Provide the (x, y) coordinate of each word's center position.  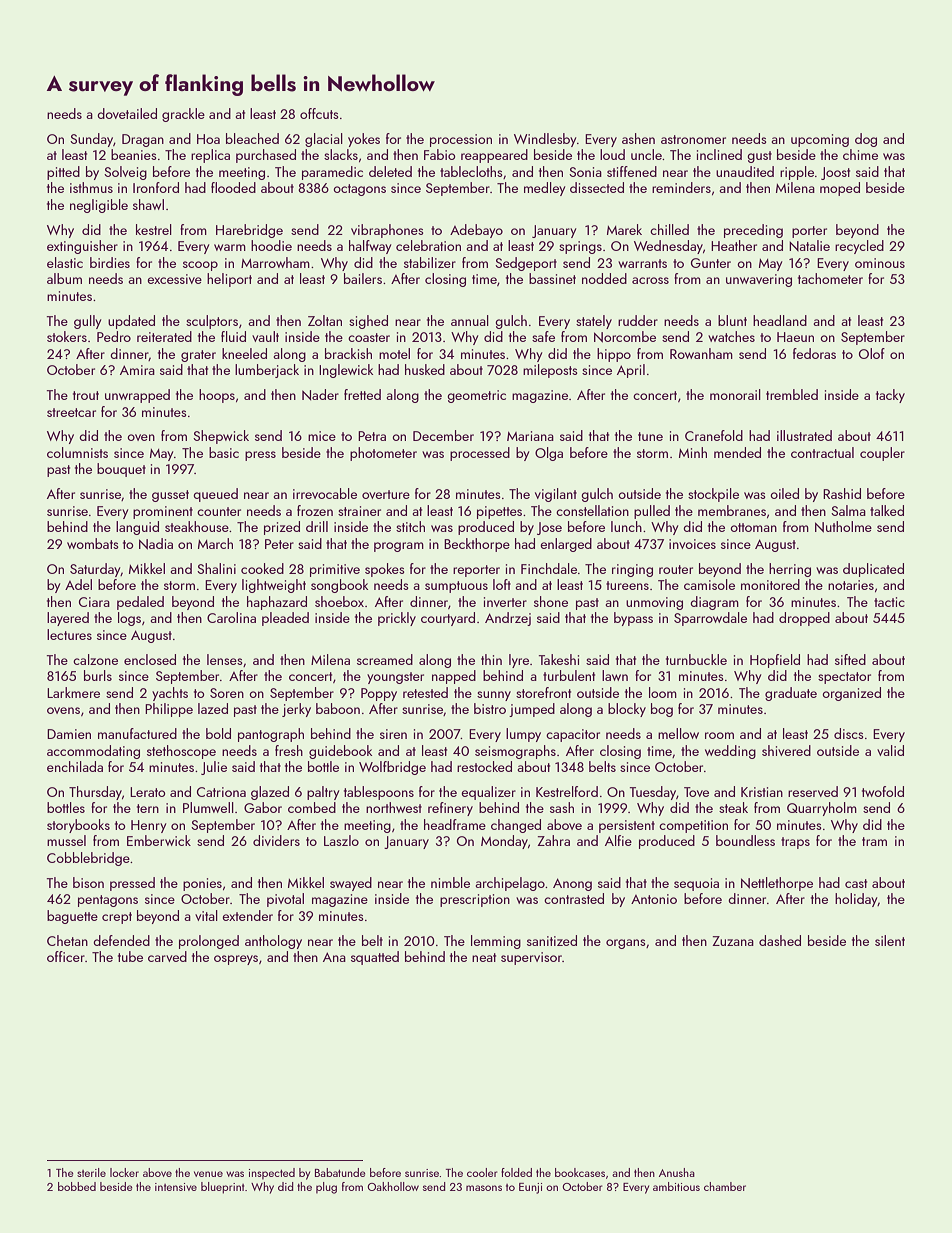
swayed (351, 884)
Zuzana (733, 941)
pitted (63, 173)
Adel (78, 584)
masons (484, 1188)
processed (480, 454)
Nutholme (843, 527)
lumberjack (267, 371)
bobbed (77, 1186)
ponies (202, 884)
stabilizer (430, 262)
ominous (880, 263)
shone (551, 601)
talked (887, 510)
